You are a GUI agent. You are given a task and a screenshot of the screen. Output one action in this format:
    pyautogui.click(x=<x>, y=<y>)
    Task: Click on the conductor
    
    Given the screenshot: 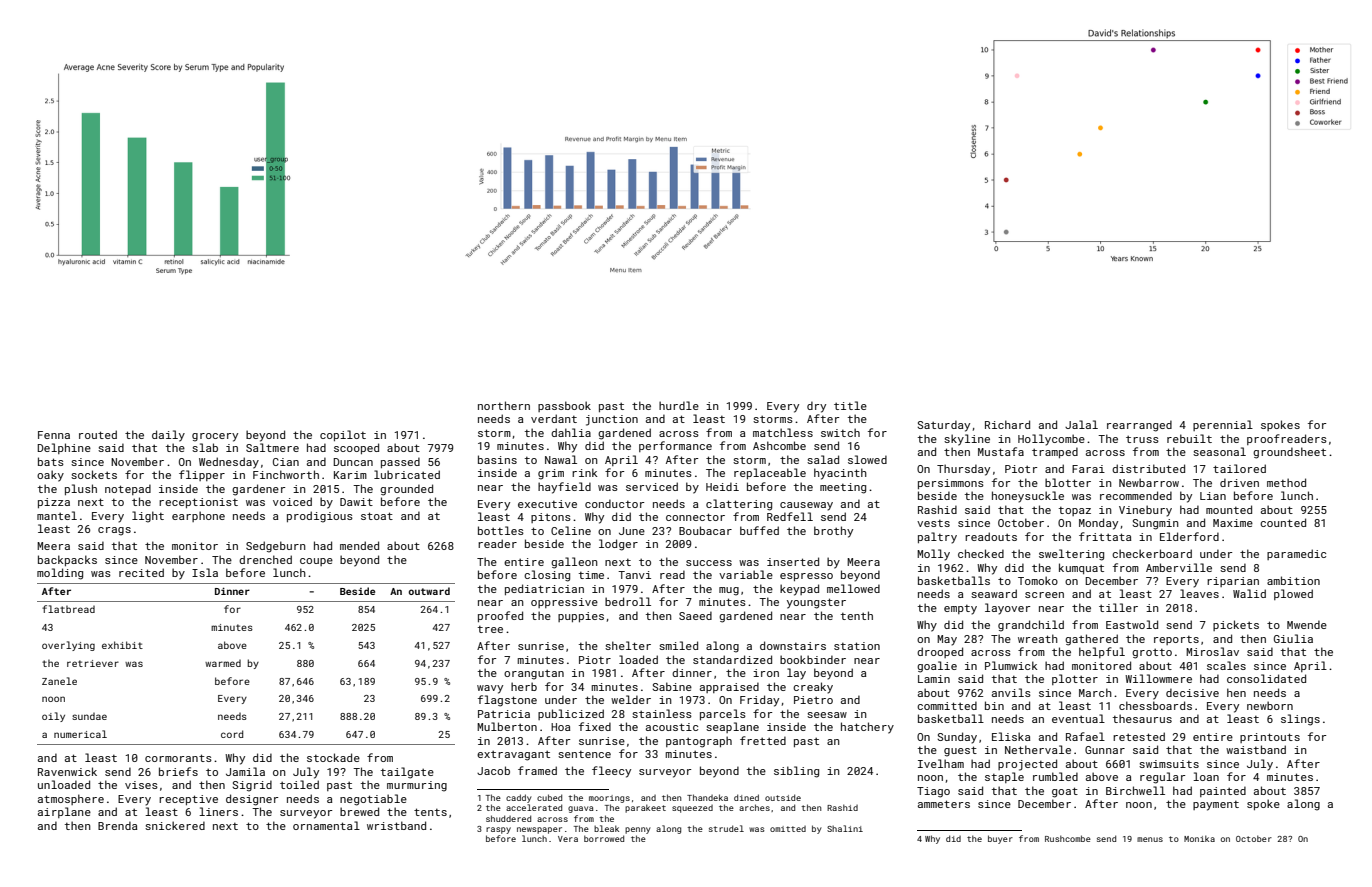 What is the action you would take?
    pyautogui.click(x=614, y=503)
